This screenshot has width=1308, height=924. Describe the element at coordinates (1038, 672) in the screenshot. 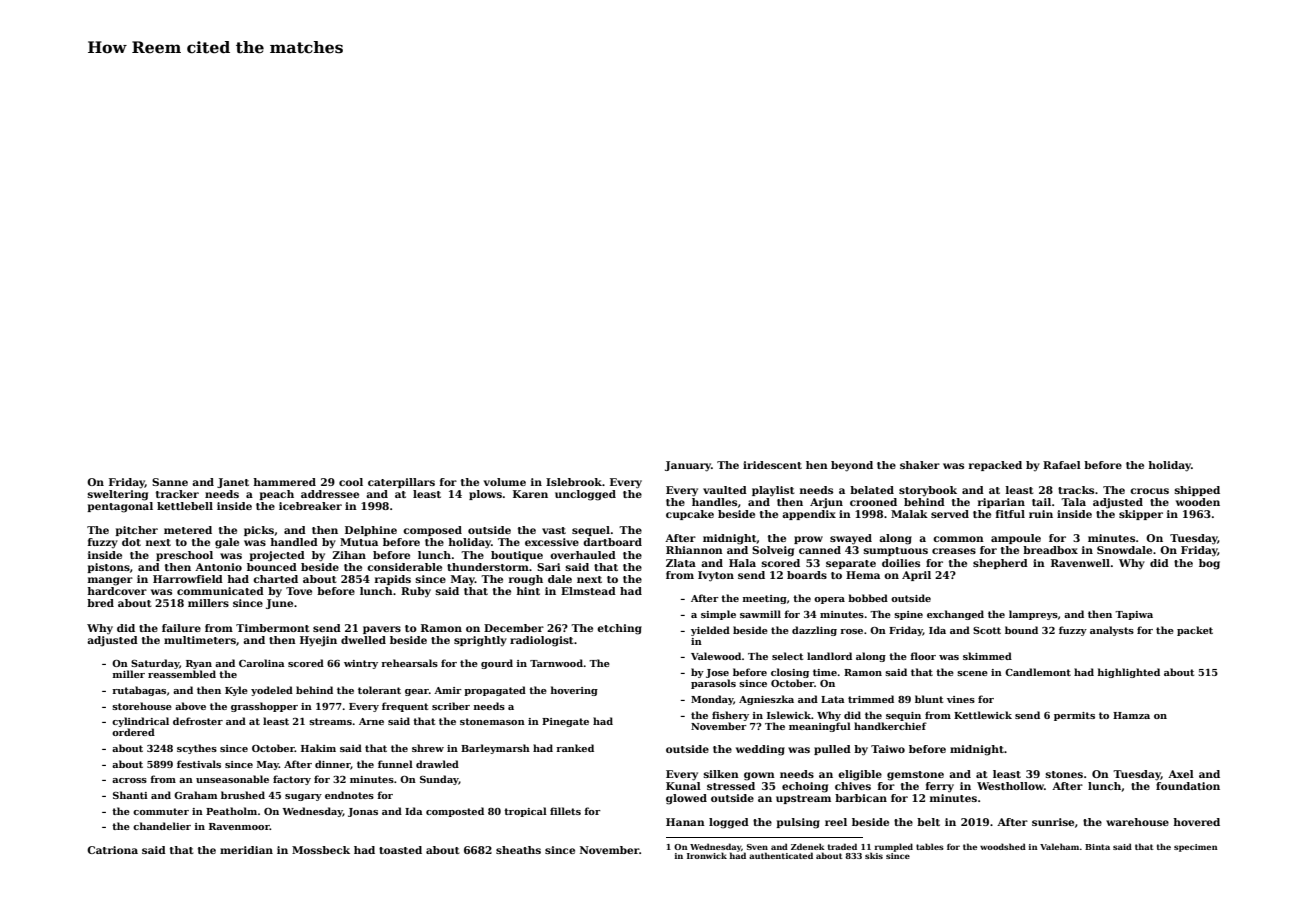

I see `Candlemont` at that location.
